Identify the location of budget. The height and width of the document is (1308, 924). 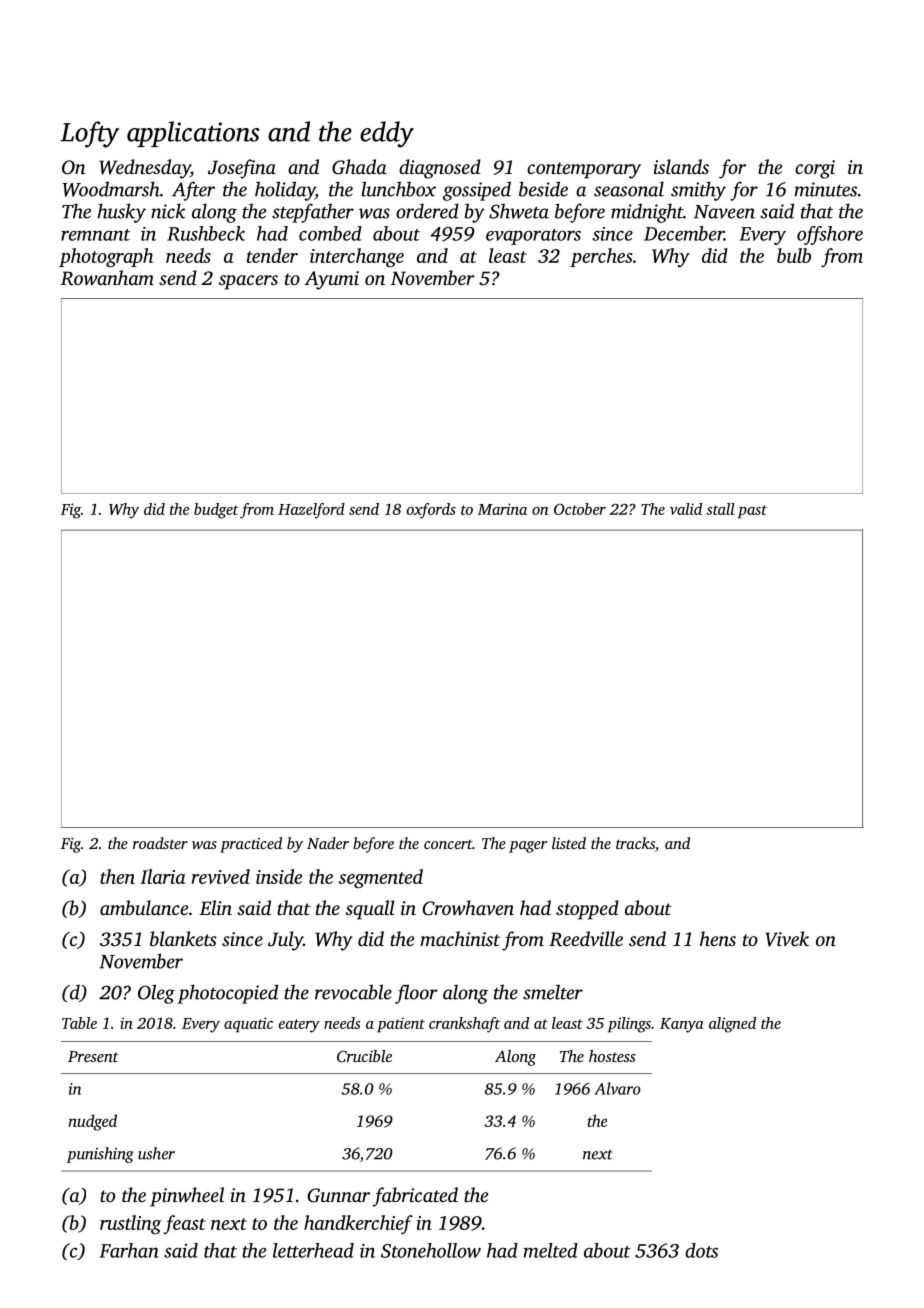
(216, 511).
